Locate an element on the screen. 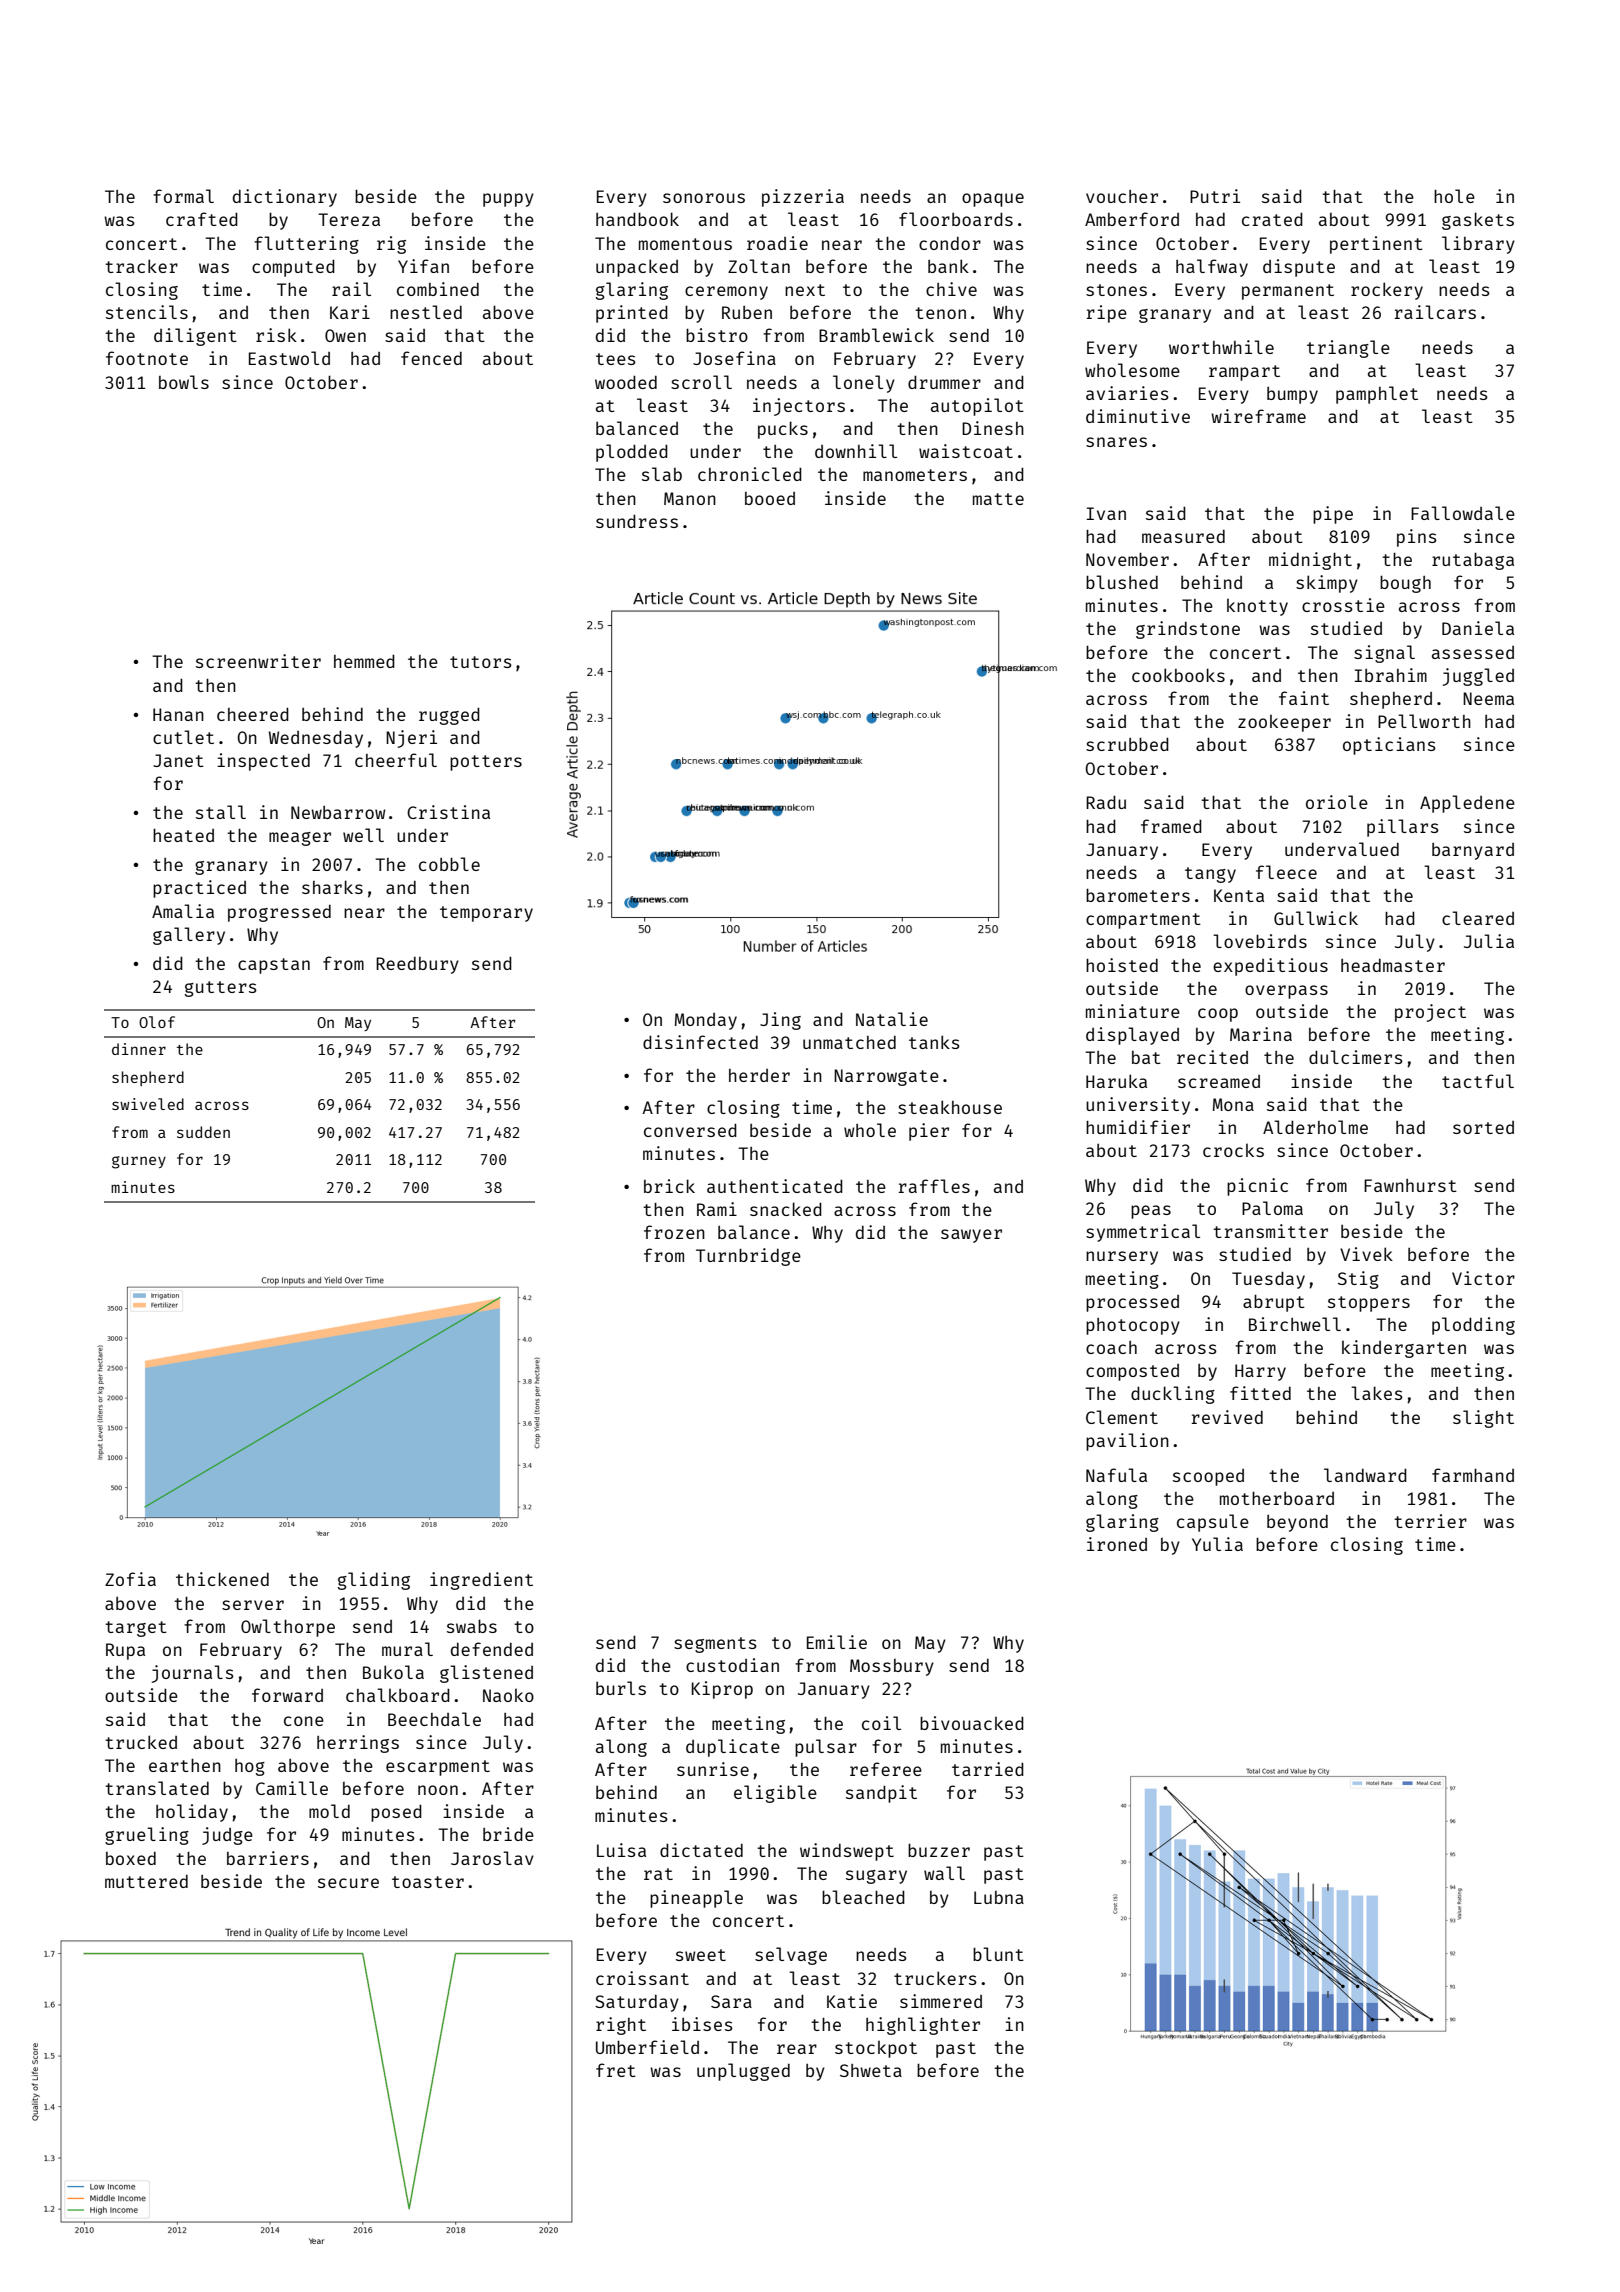  crafted is located at coordinates (202, 219).
